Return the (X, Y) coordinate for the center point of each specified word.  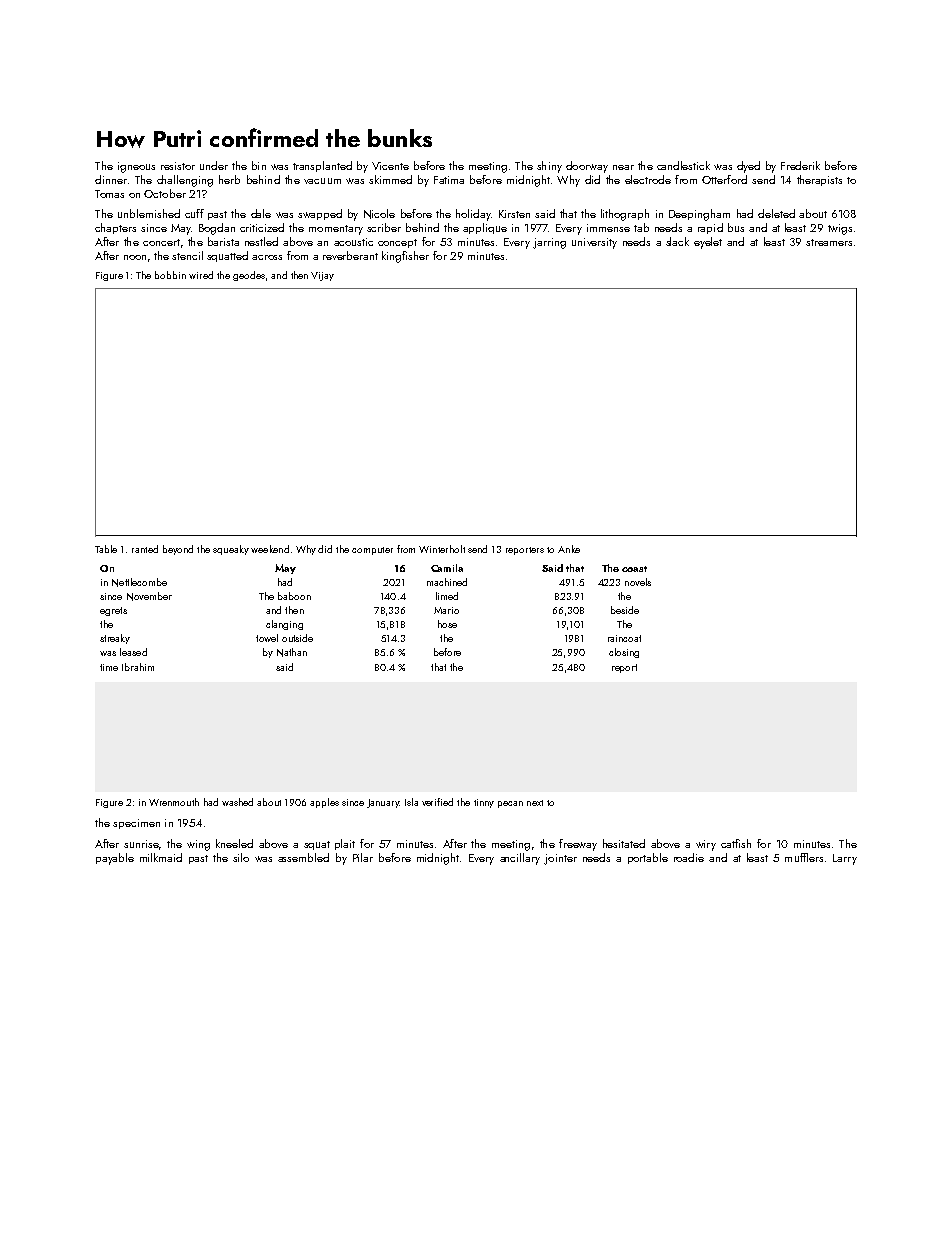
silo (241, 857)
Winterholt (442, 549)
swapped (320, 214)
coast (634, 569)
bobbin (170, 275)
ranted (145, 549)
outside (297, 638)
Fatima (449, 180)
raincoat (624, 638)
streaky (115, 639)
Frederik (800, 165)
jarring (549, 243)
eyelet (708, 243)
